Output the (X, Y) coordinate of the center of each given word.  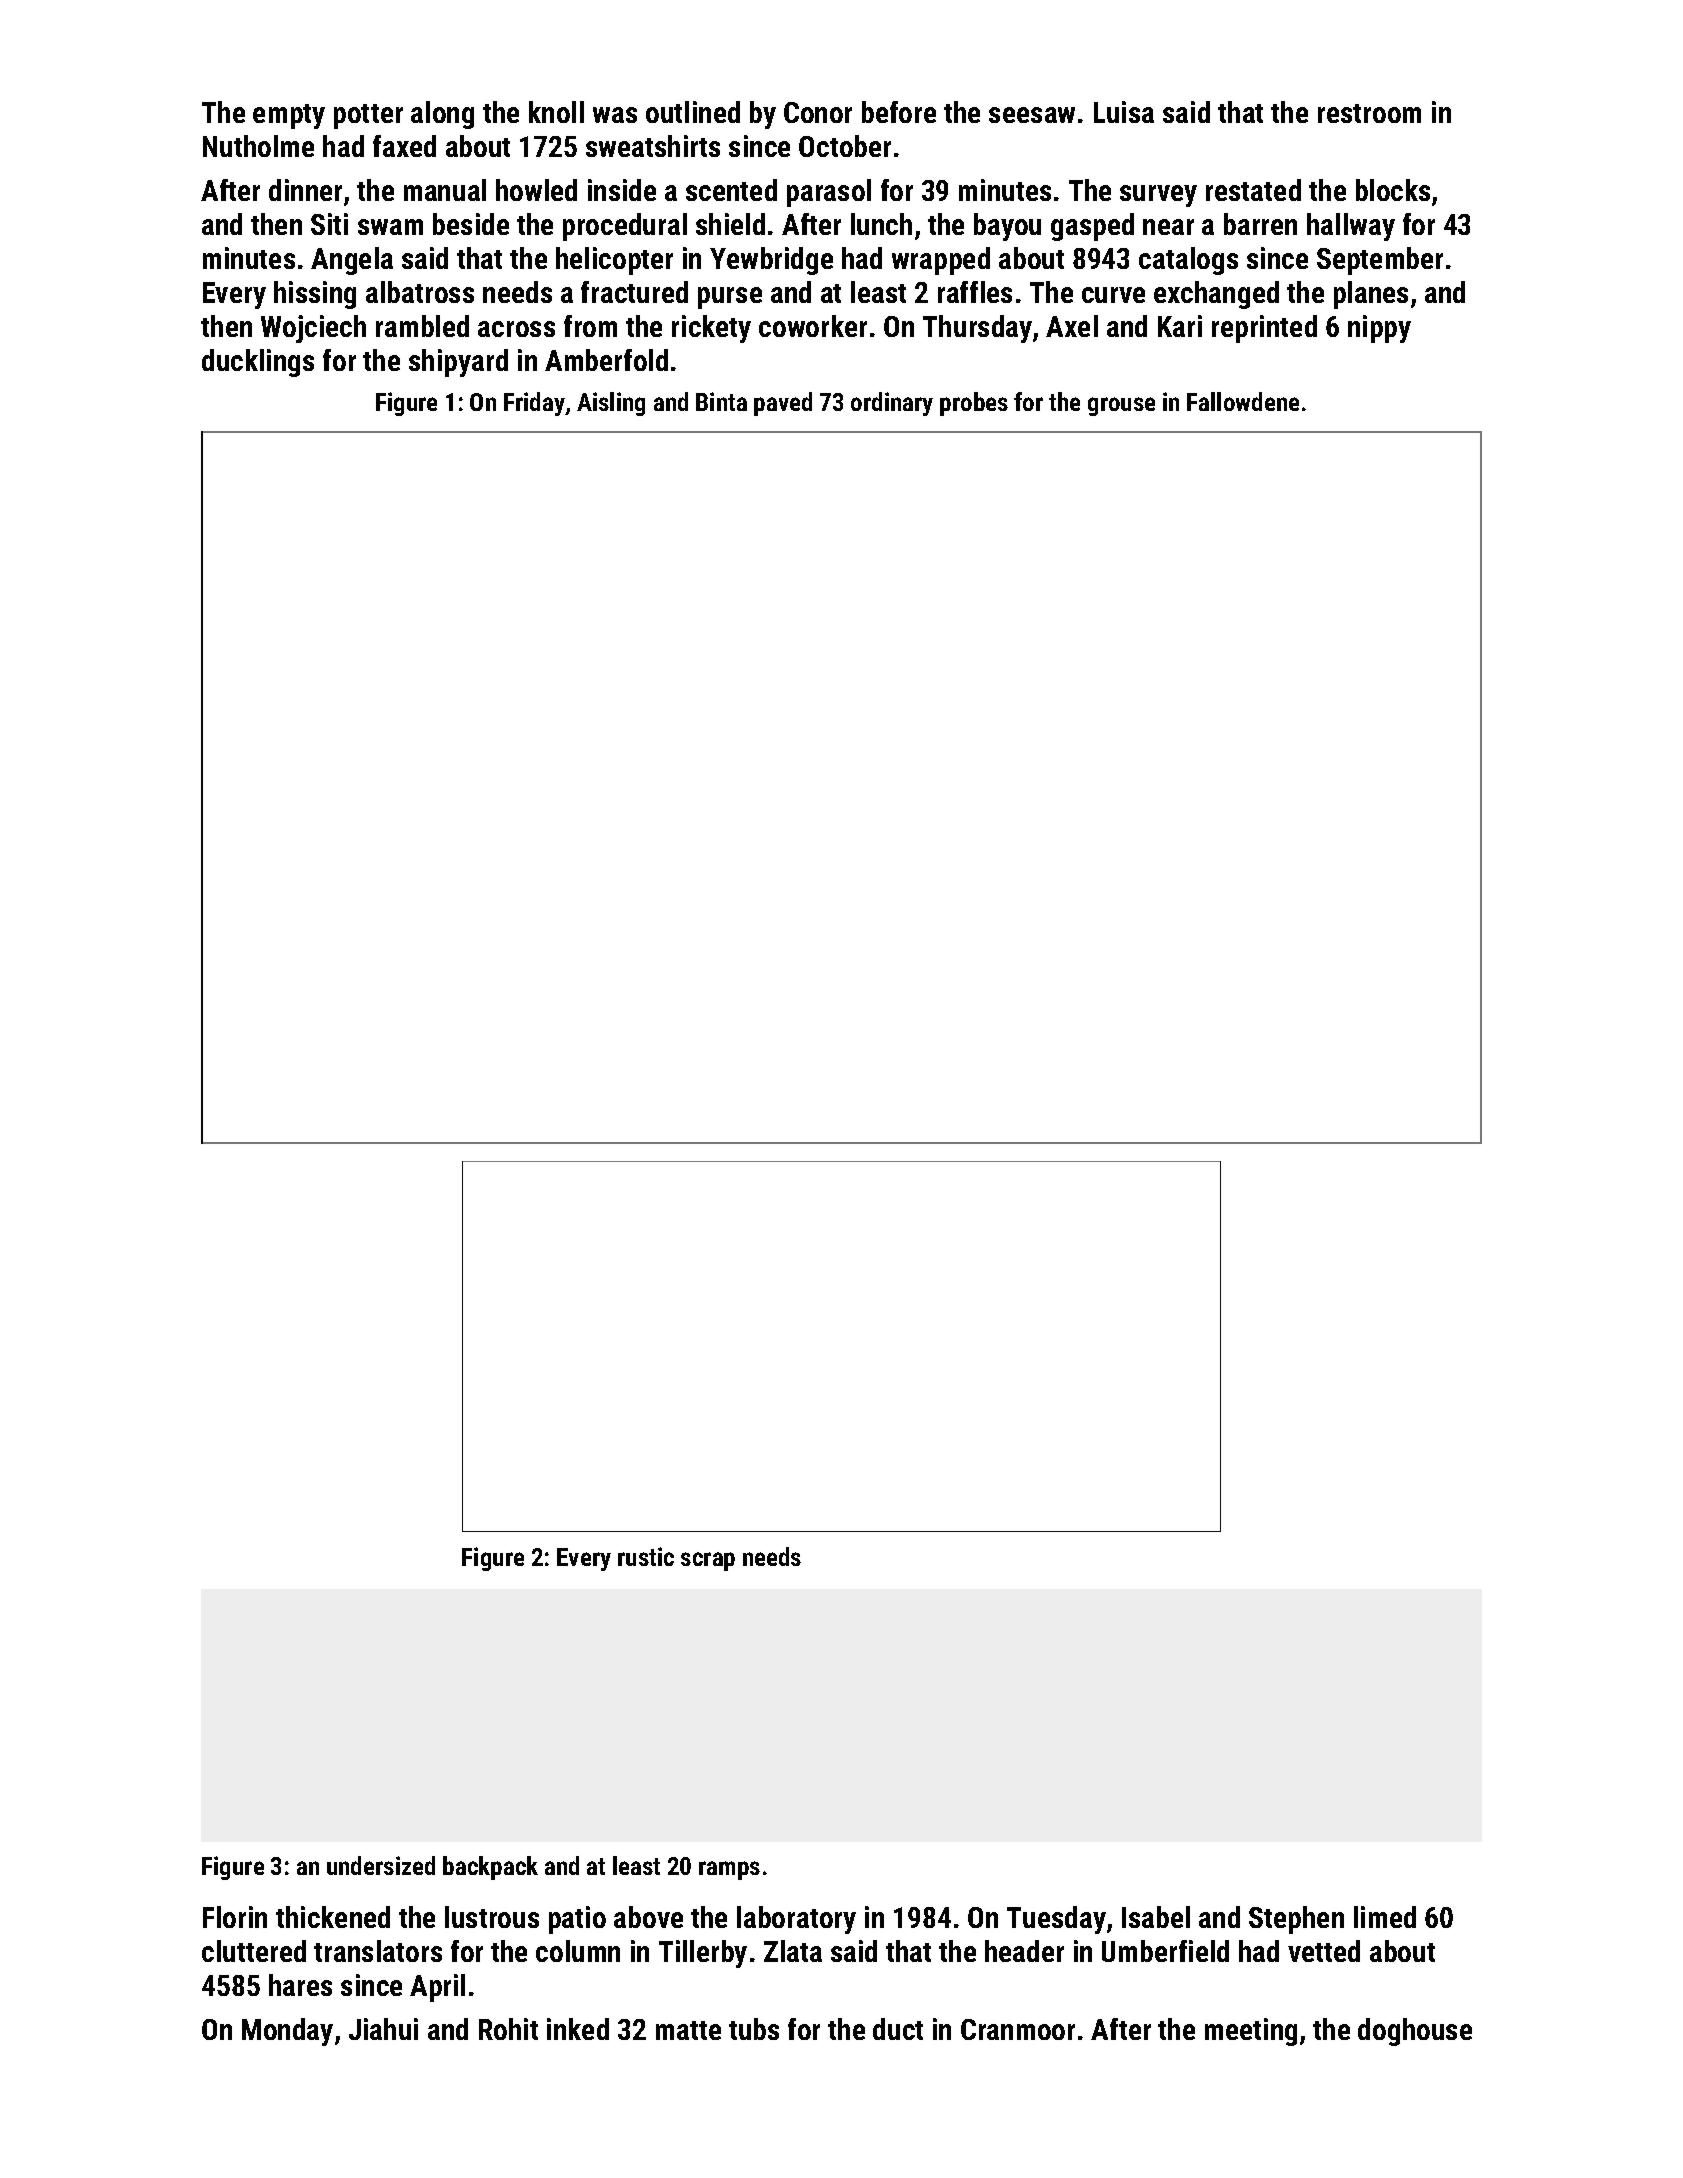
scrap (708, 1561)
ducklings (258, 363)
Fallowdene (1243, 401)
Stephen (1296, 1920)
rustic (646, 1556)
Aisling (611, 404)
